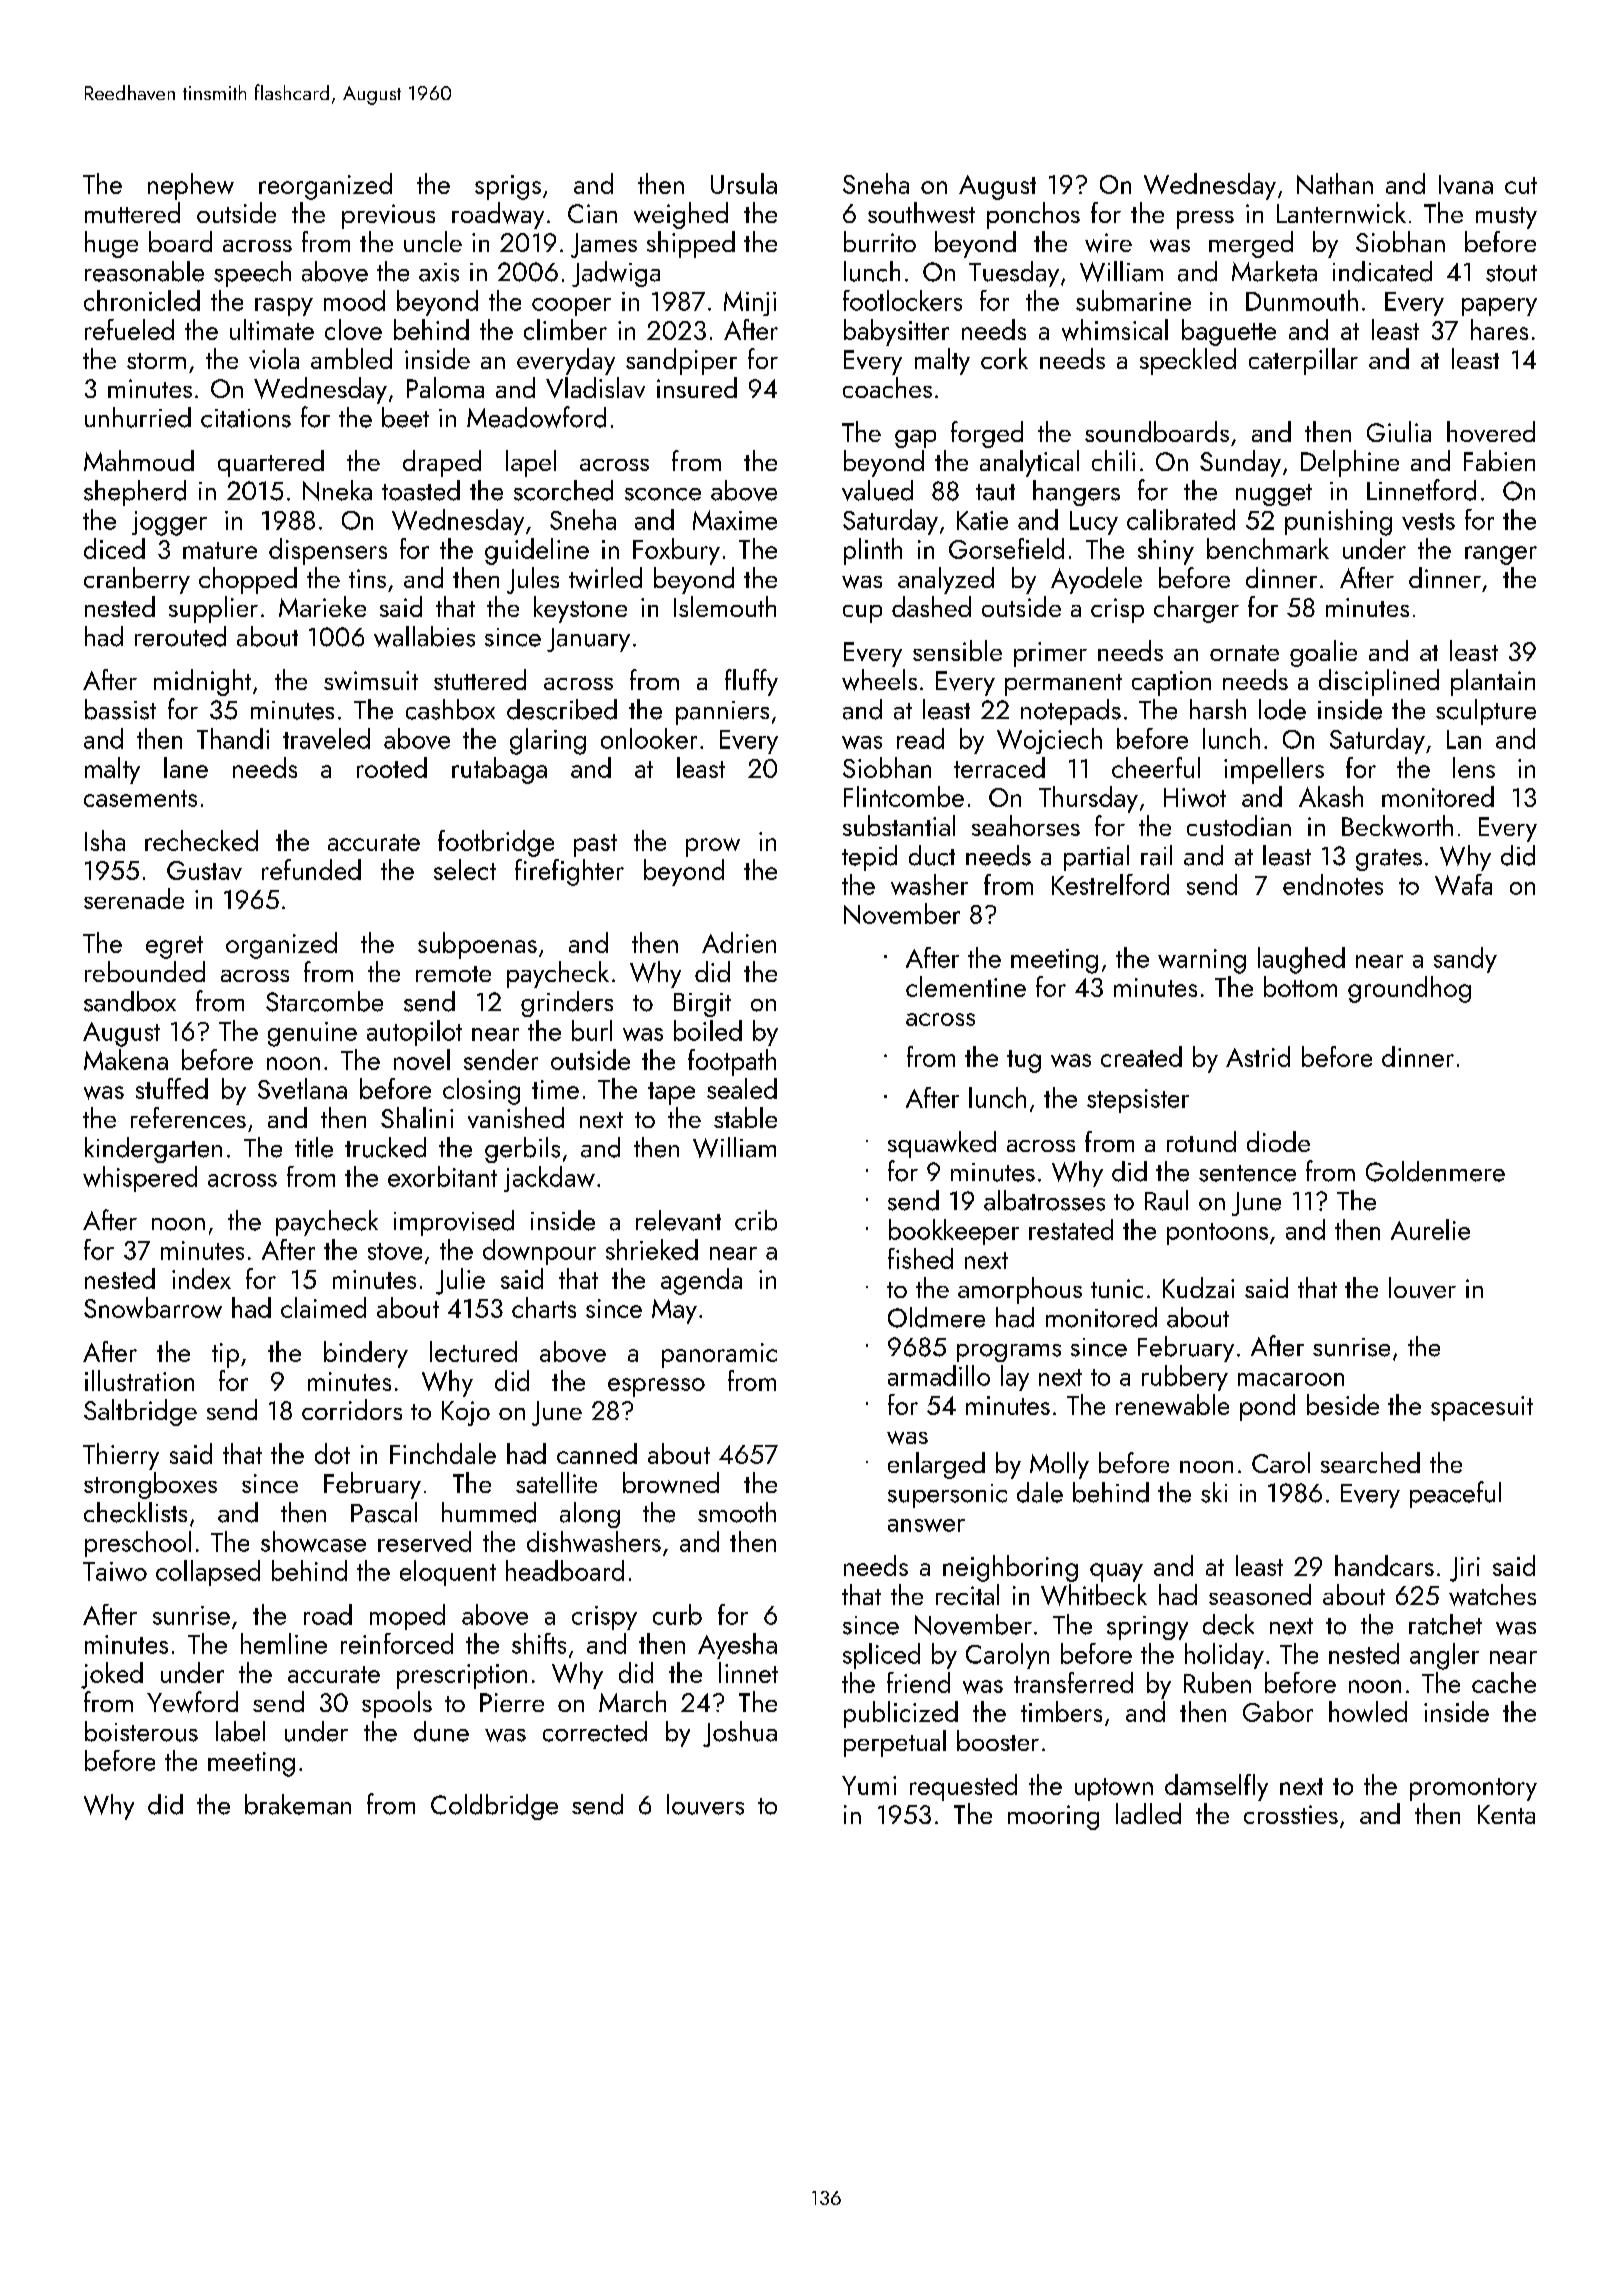 Image resolution: width=1620 pixels, height=2292 pixels. Describe the element at coordinates (135, 493) in the screenshot. I see `shepherd` at that location.
